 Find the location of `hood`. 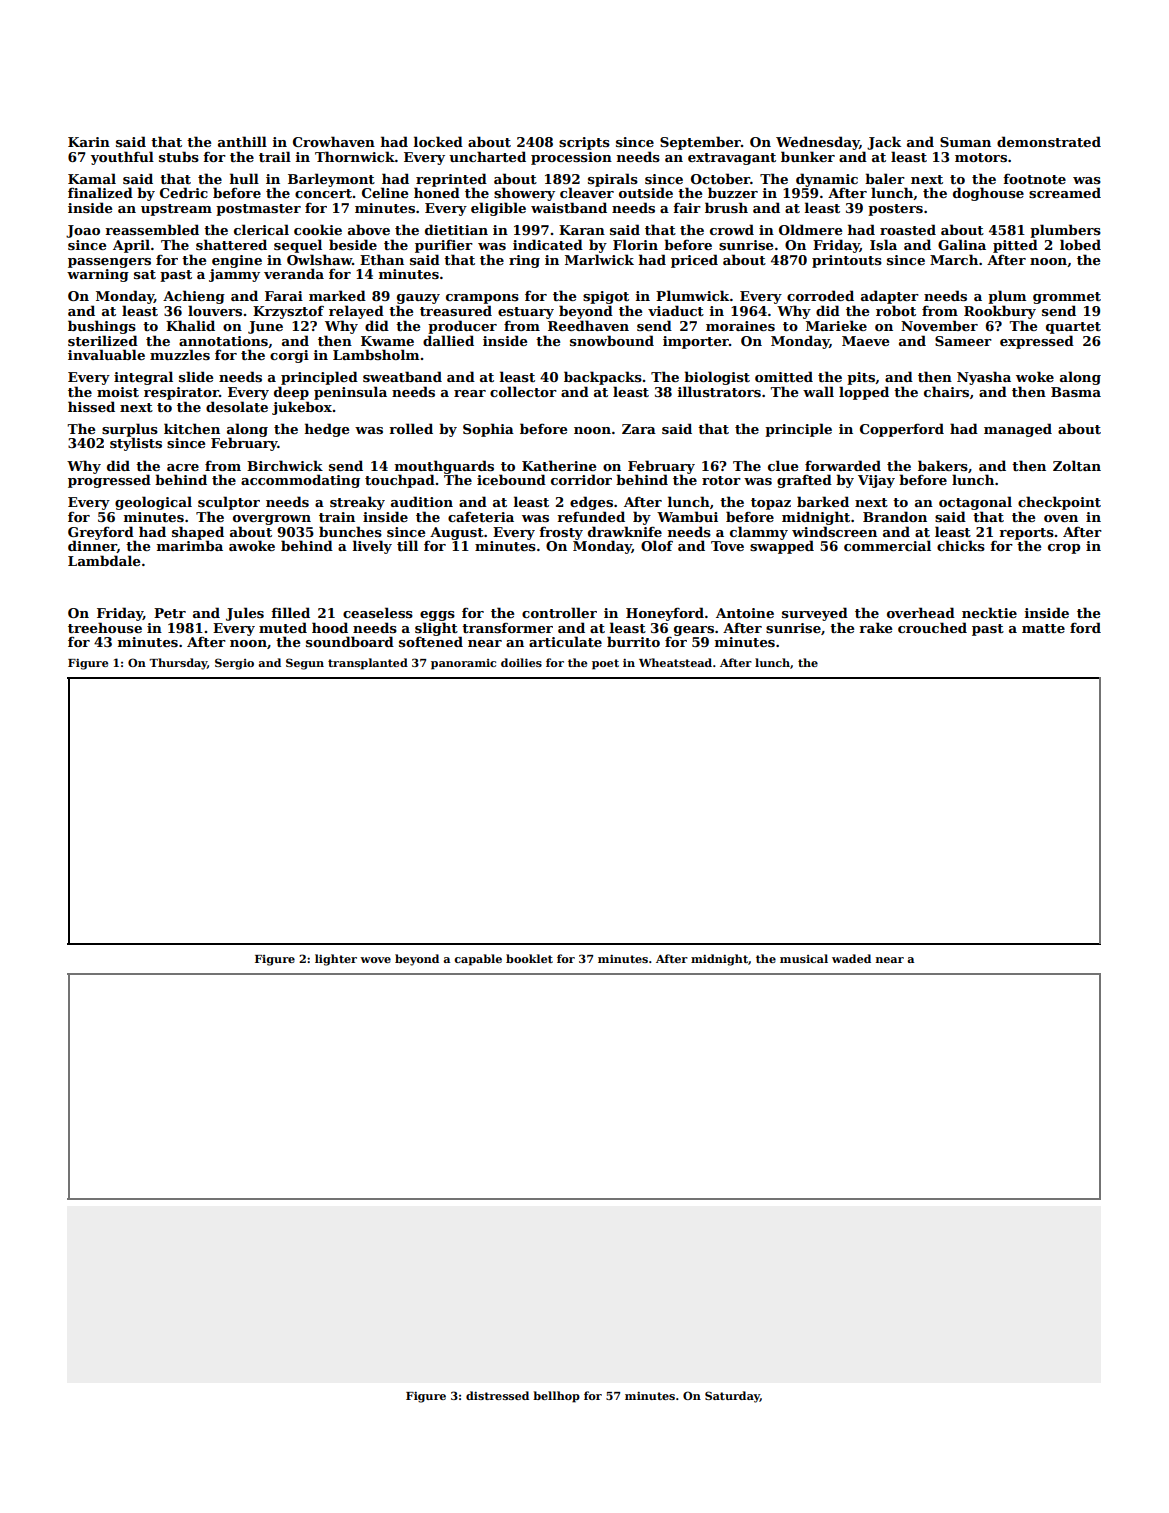

hood is located at coordinates (330, 627).
